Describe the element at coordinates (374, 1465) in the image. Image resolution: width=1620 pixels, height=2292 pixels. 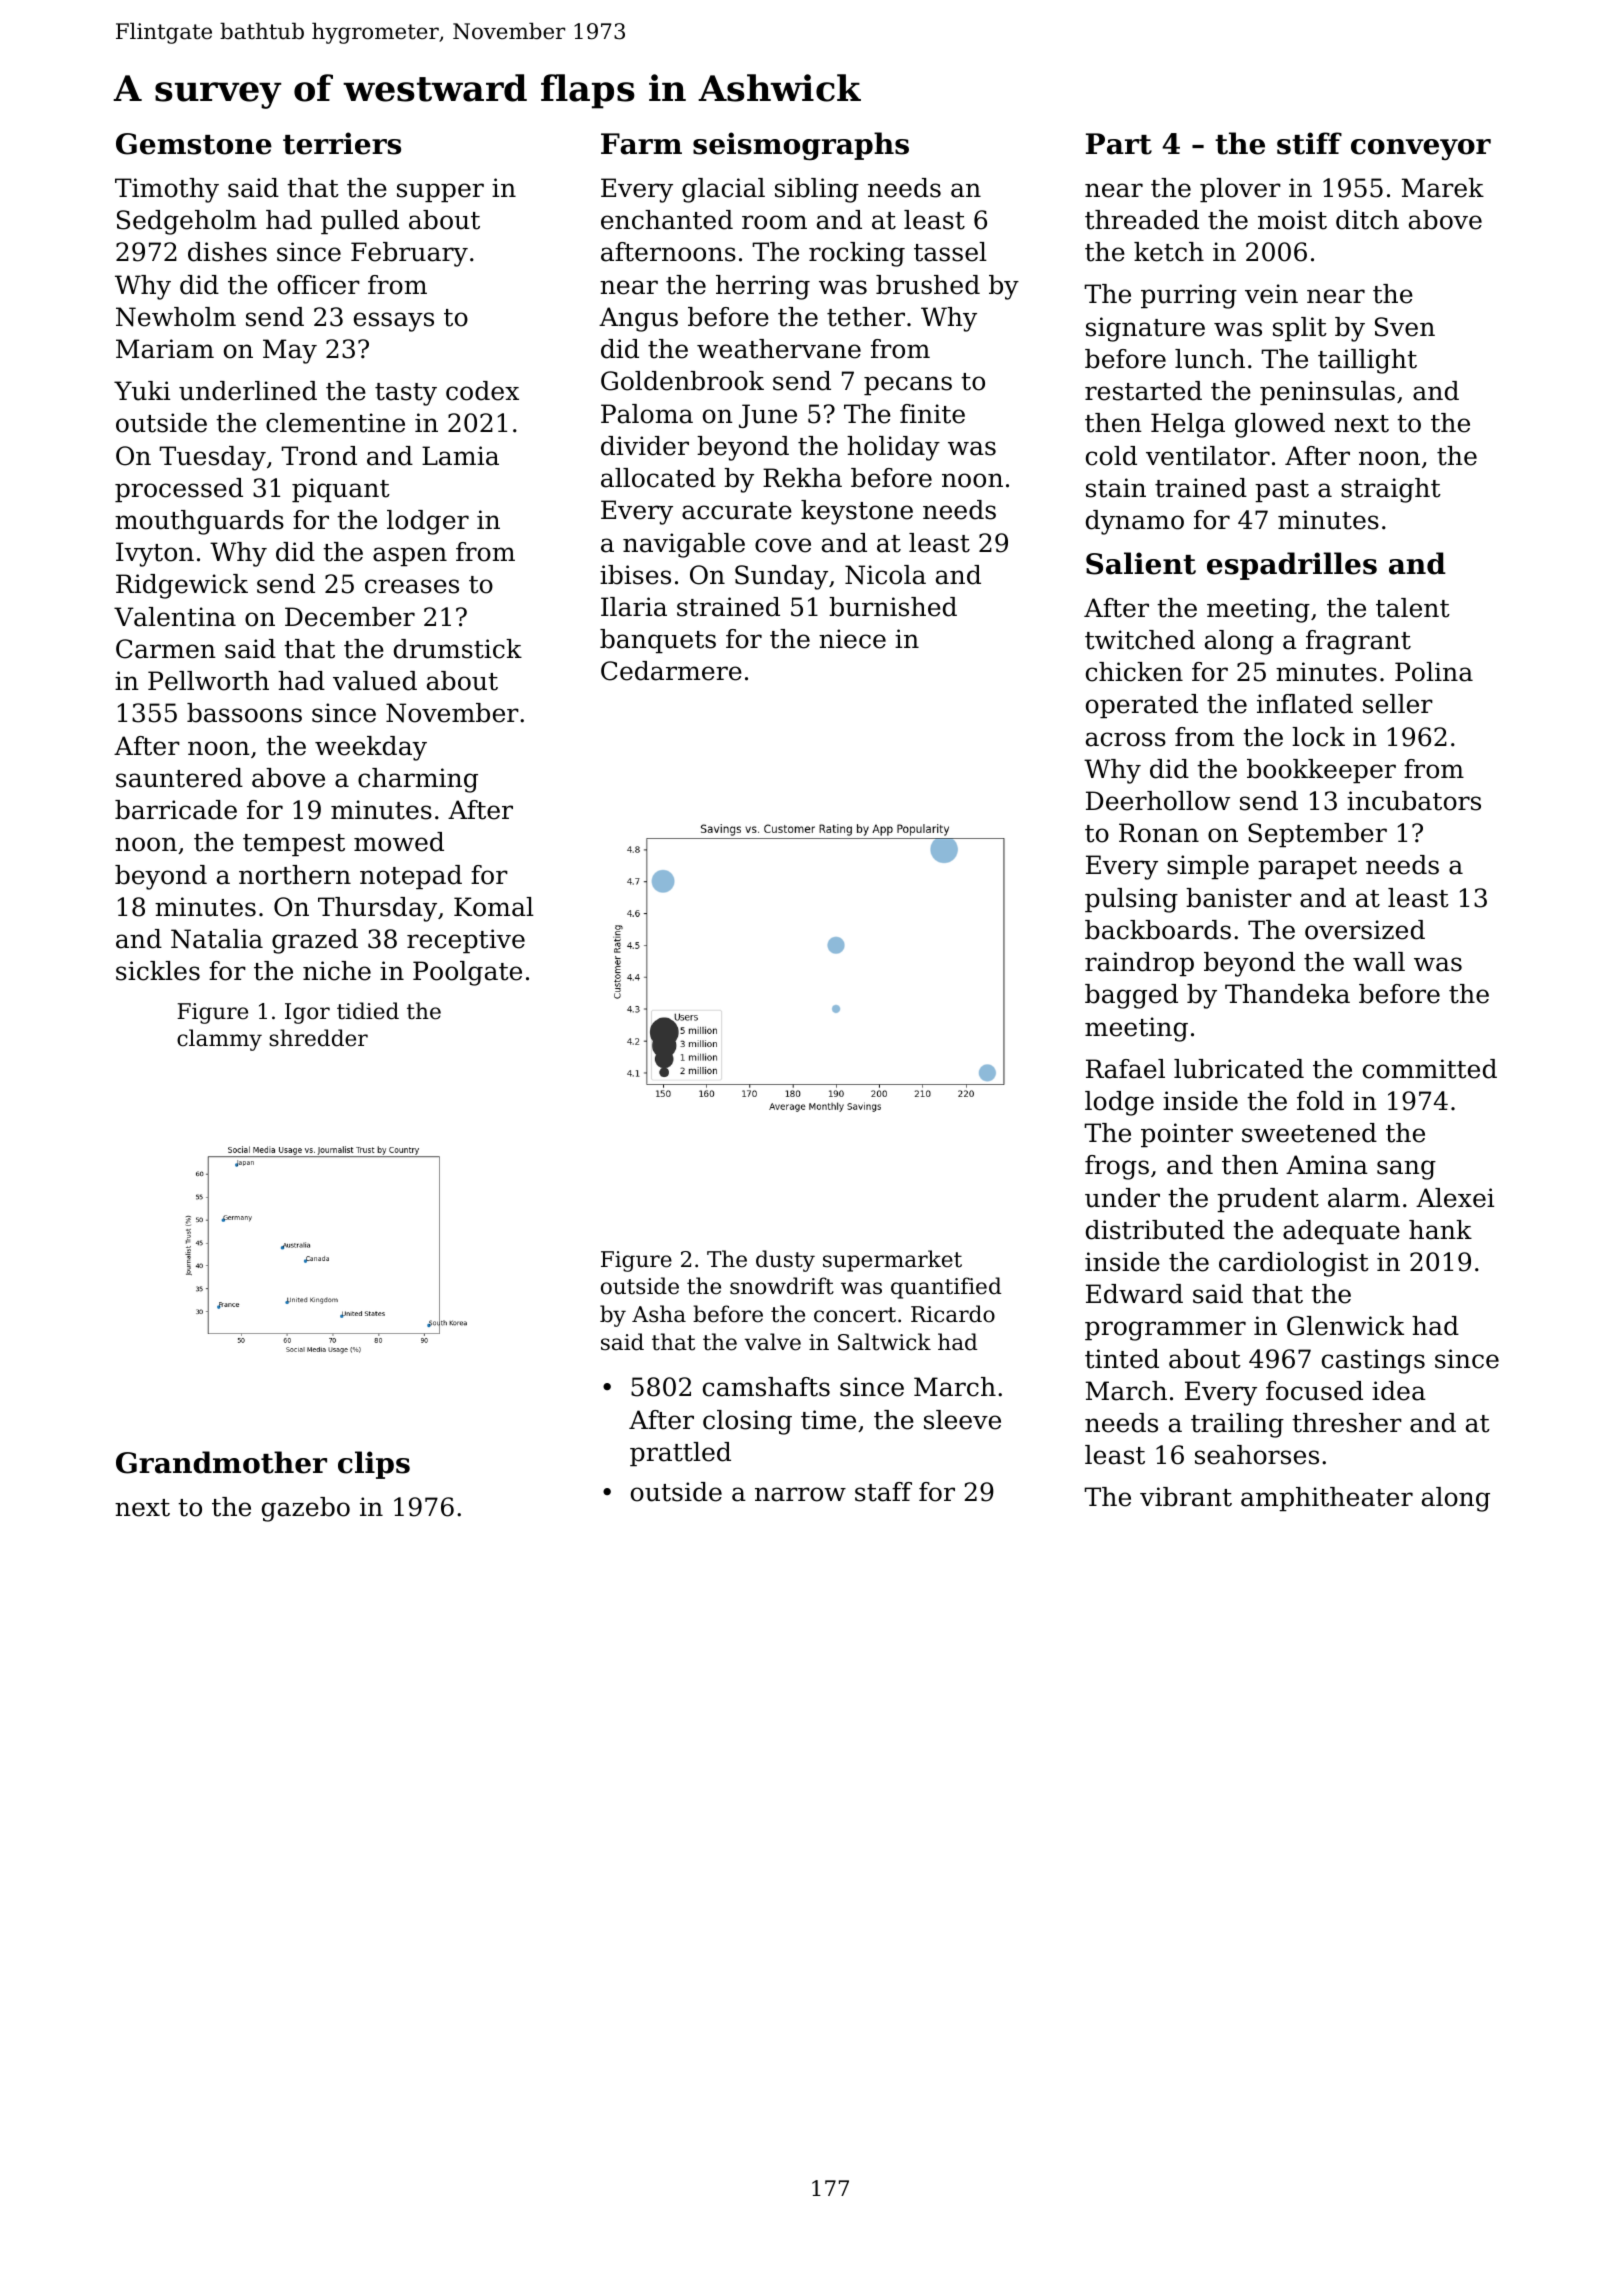
I see `clips` at that location.
